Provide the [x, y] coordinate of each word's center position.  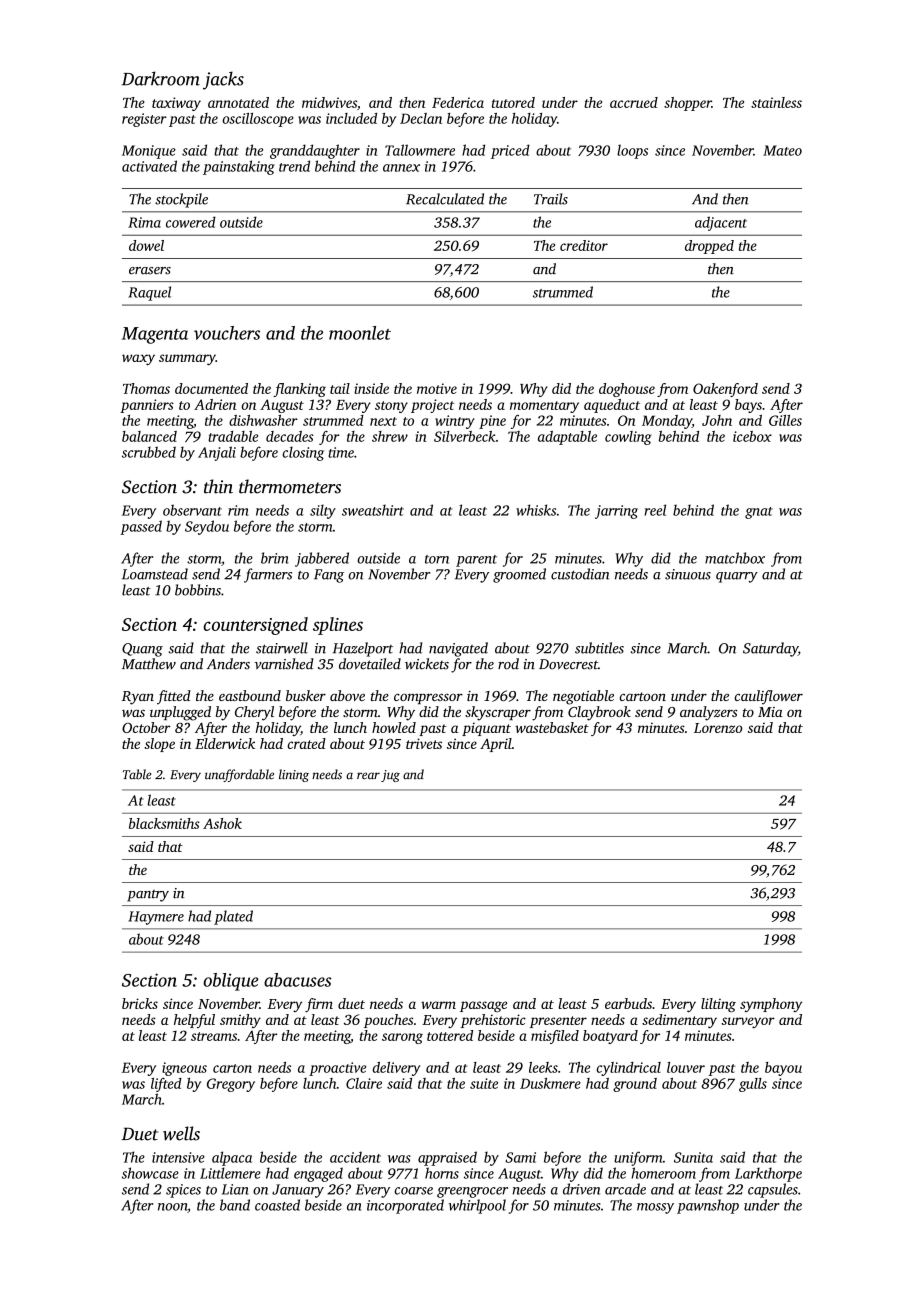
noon [172, 1207]
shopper [688, 104]
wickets [427, 664]
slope [159, 745]
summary [187, 359]
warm [438, 1005]
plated [233, 917]
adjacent [721, 223]
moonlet [360, 333]
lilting [718, 1005]
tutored [513, 102]
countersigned [255, 626]
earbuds [628, 1003]
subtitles [599, 648]
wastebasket [552, 727]
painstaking [239, 167]
